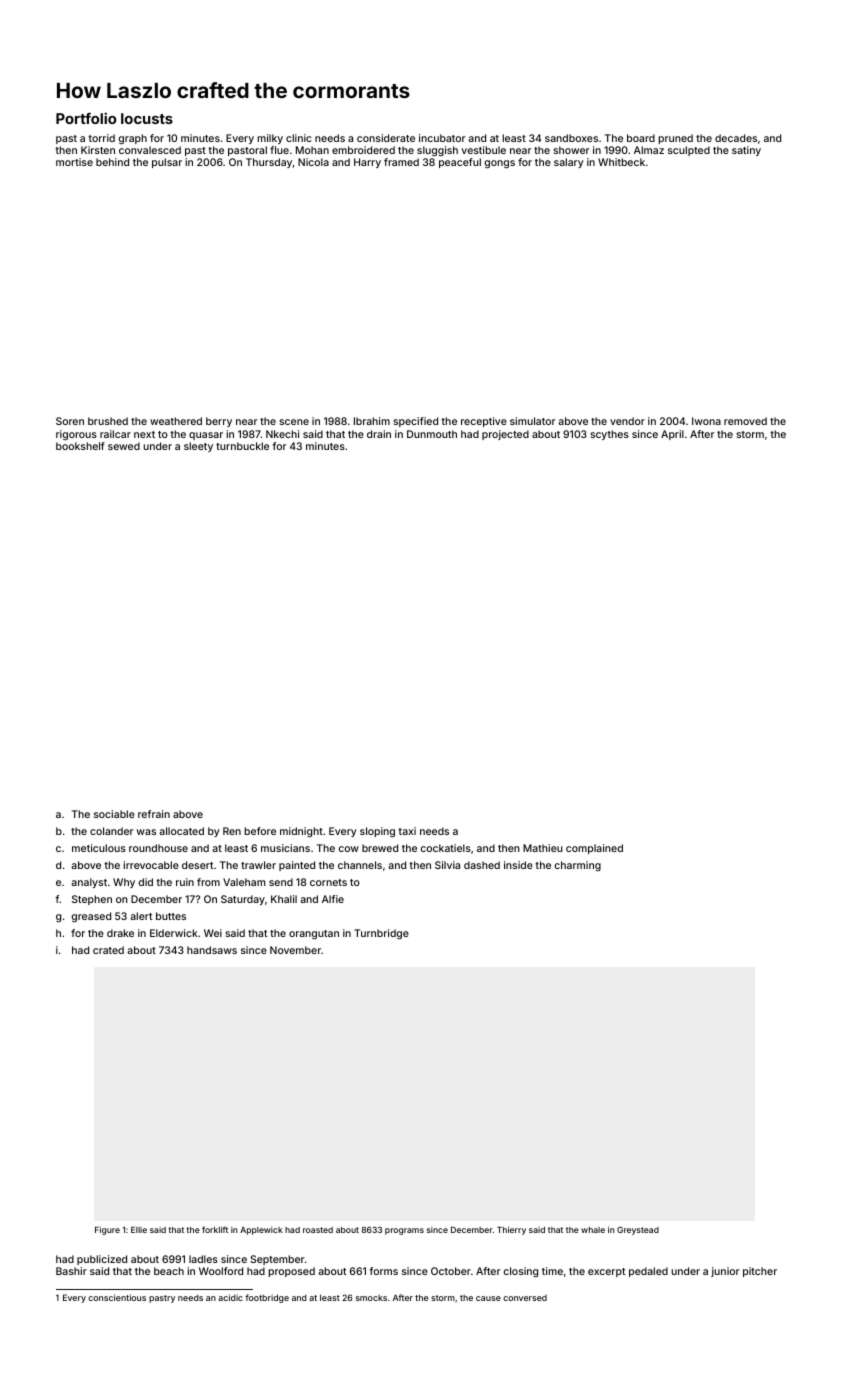 Image resolution: width=849 pixels, height=1400 pixels. I want to click on complained, so click(594, 849).
